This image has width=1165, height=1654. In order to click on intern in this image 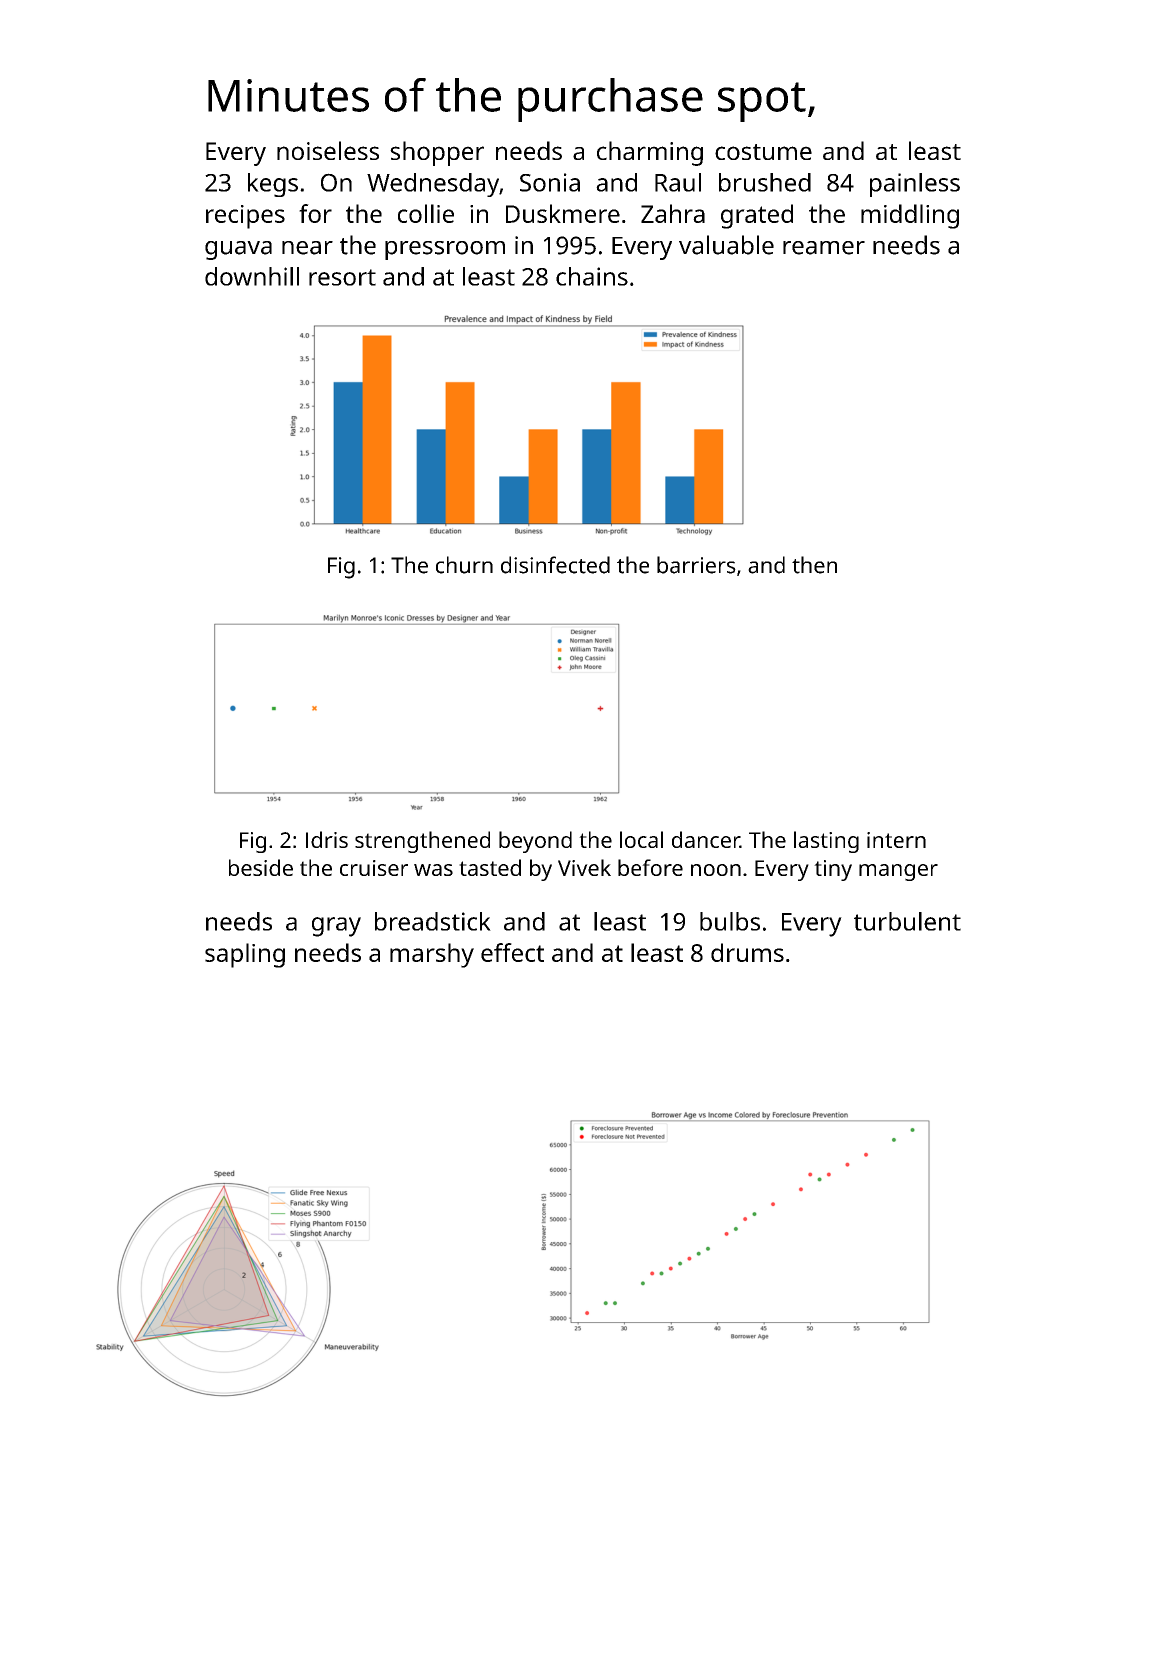, I will do `click(896, 840)`.
